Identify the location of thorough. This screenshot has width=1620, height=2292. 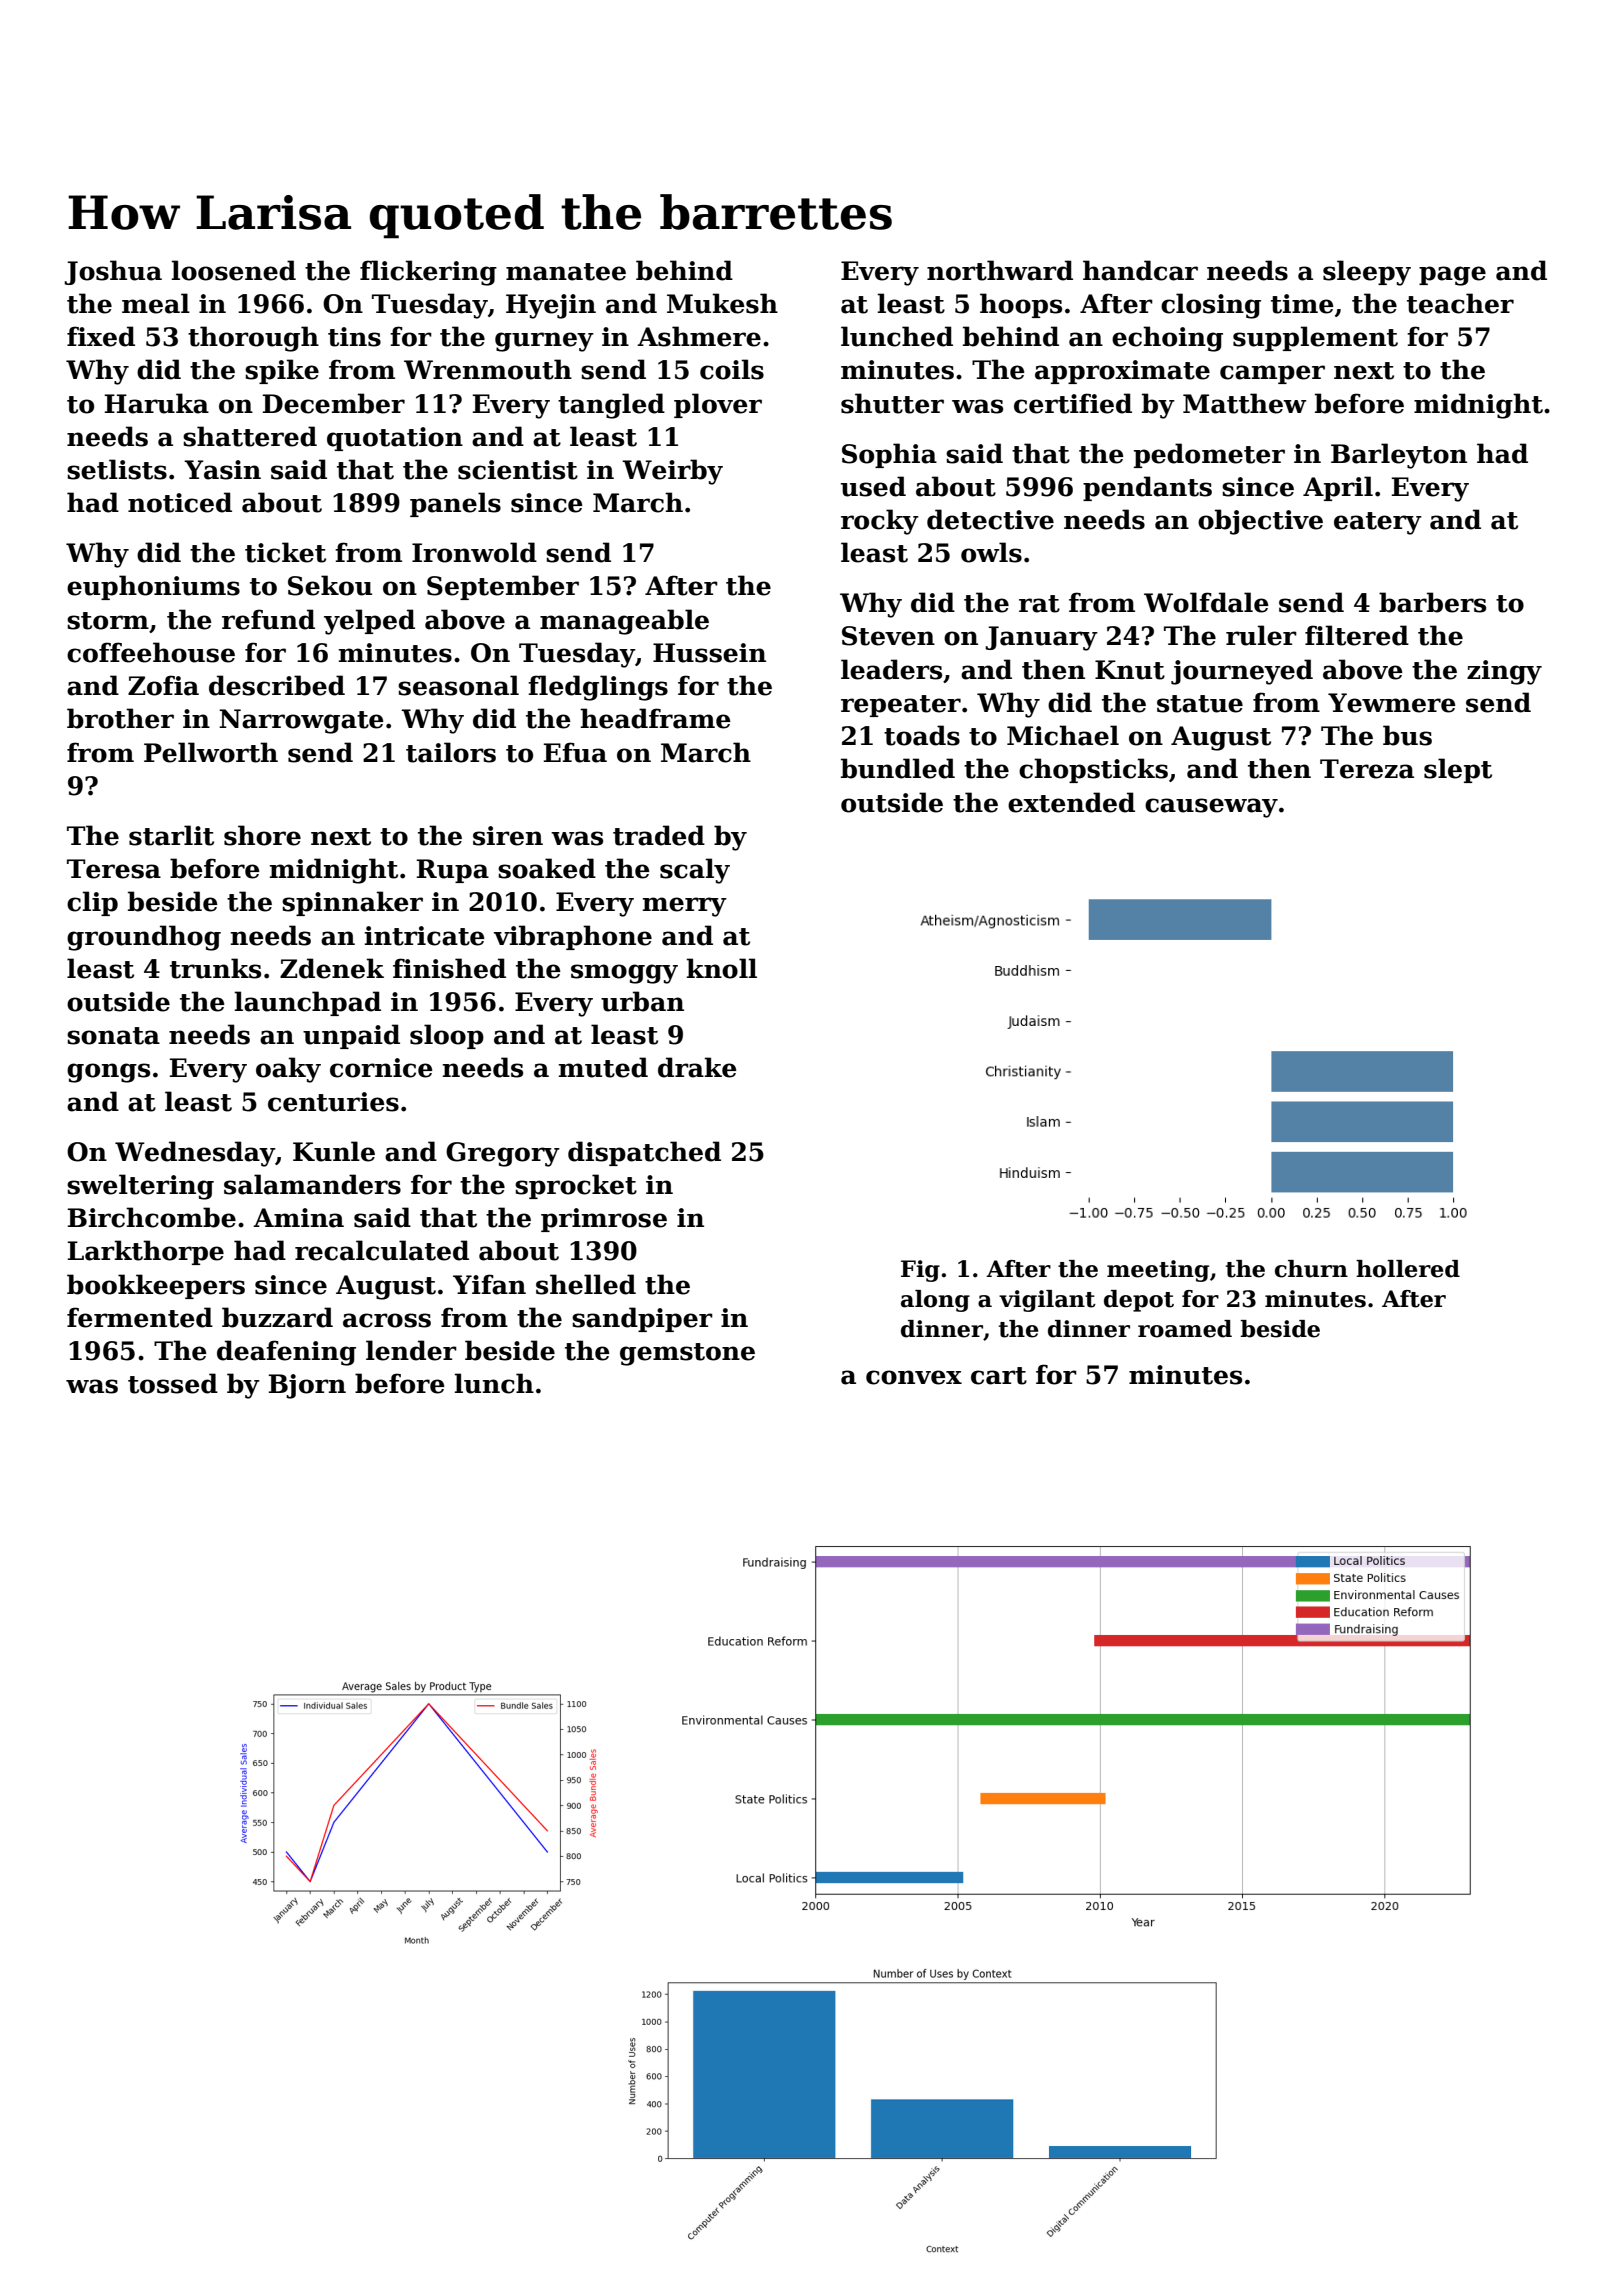
(253, 339).
